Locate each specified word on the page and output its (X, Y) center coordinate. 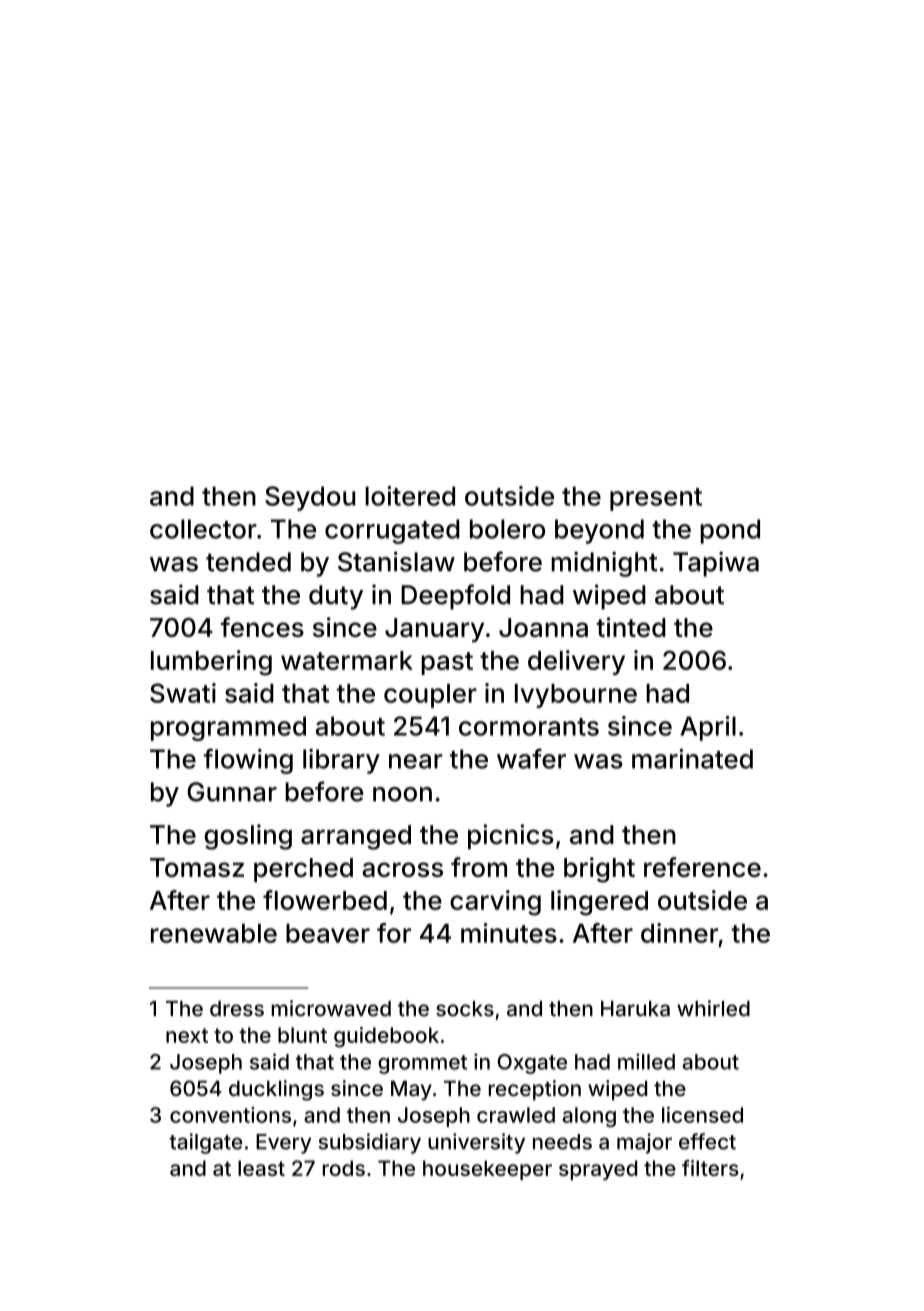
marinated (692, 759)
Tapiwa (716, 564)
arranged (356, 837)
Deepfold (455, 597)
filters (710, 1168)
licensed (702, 1115)
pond (730, 531)
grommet (422, 1064)
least (261, 1168)
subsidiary (370, 1143)
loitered (410, 496)
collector (203, 529)
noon (402, 794)
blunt (302, 1035)
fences (262, 627)
